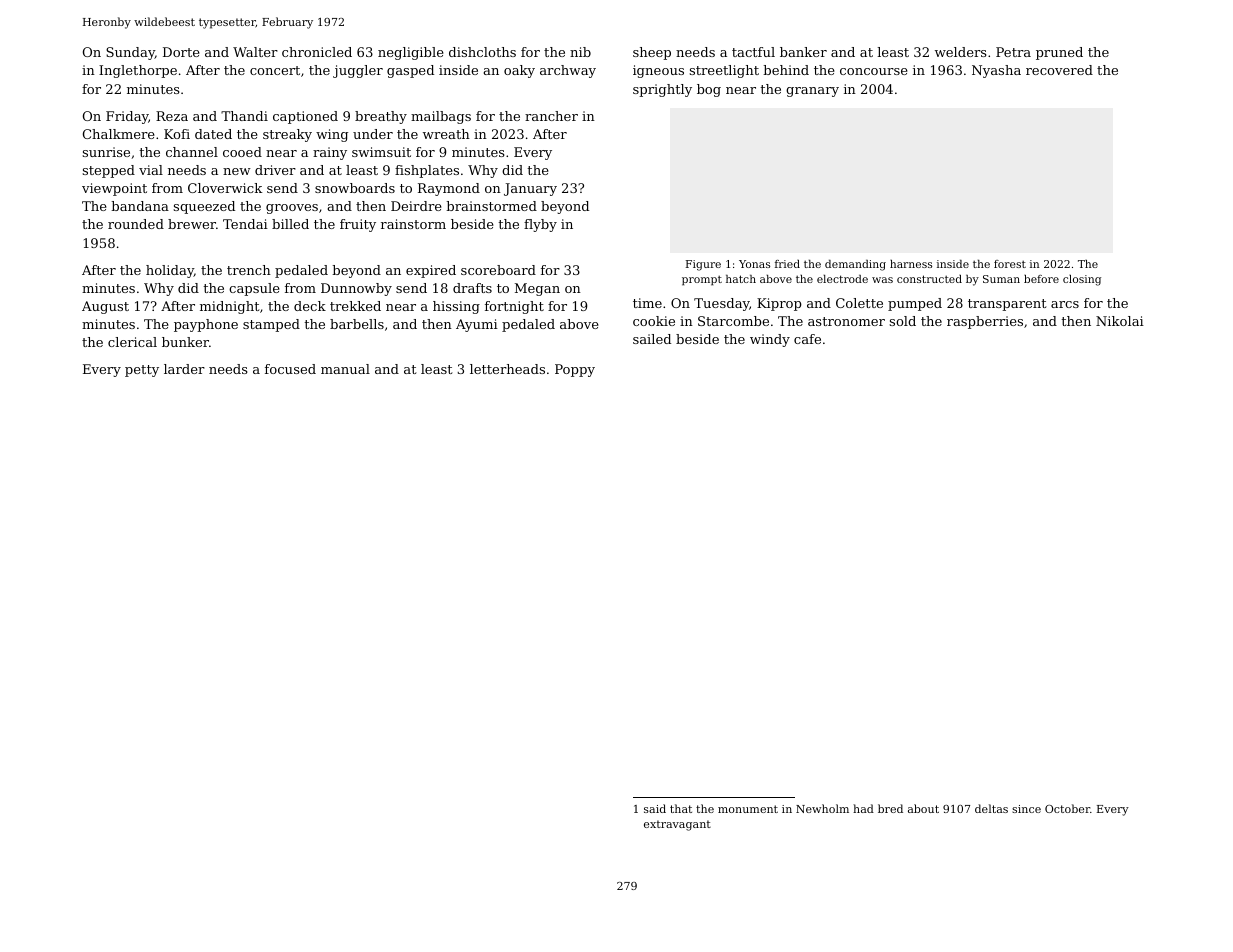 The image size is (1233, 952). I want to click on that, so click(681, 808).
